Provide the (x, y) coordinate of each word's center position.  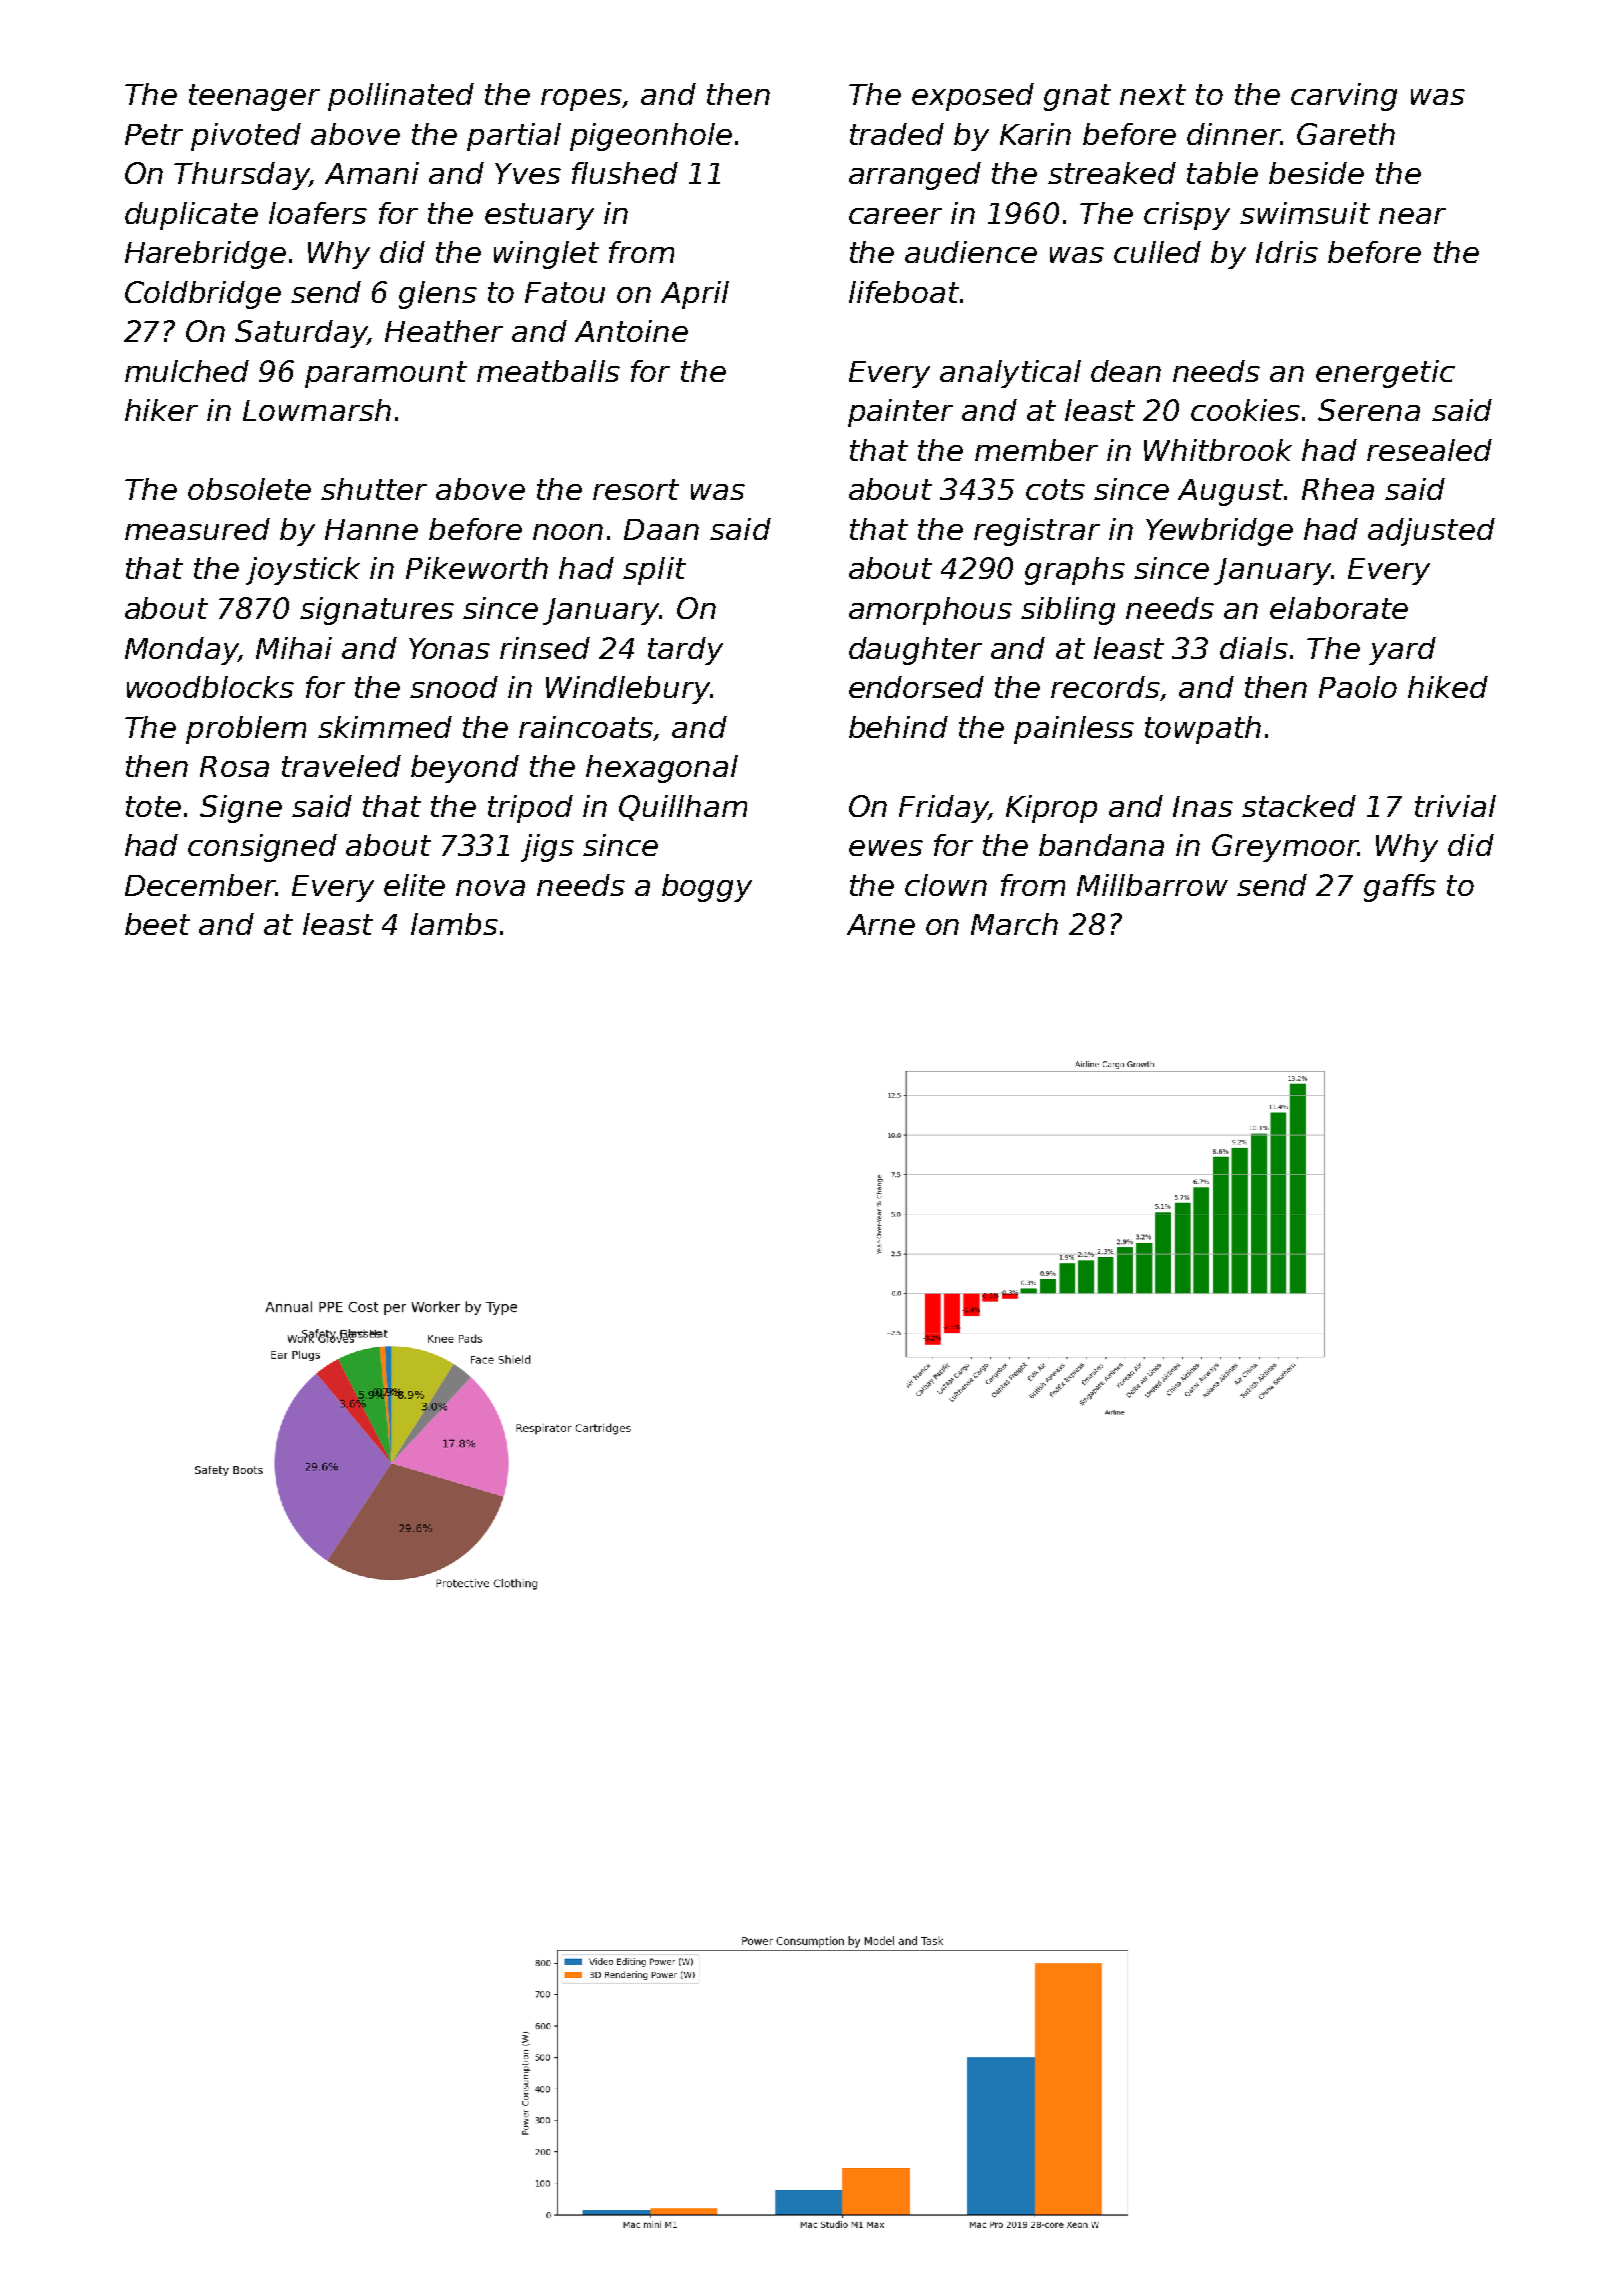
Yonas (449, 648)
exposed (973, 97)
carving (1344, 97)
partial (514, 137)
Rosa (234, 766)
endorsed (916, 687)
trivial (1455, 806)
